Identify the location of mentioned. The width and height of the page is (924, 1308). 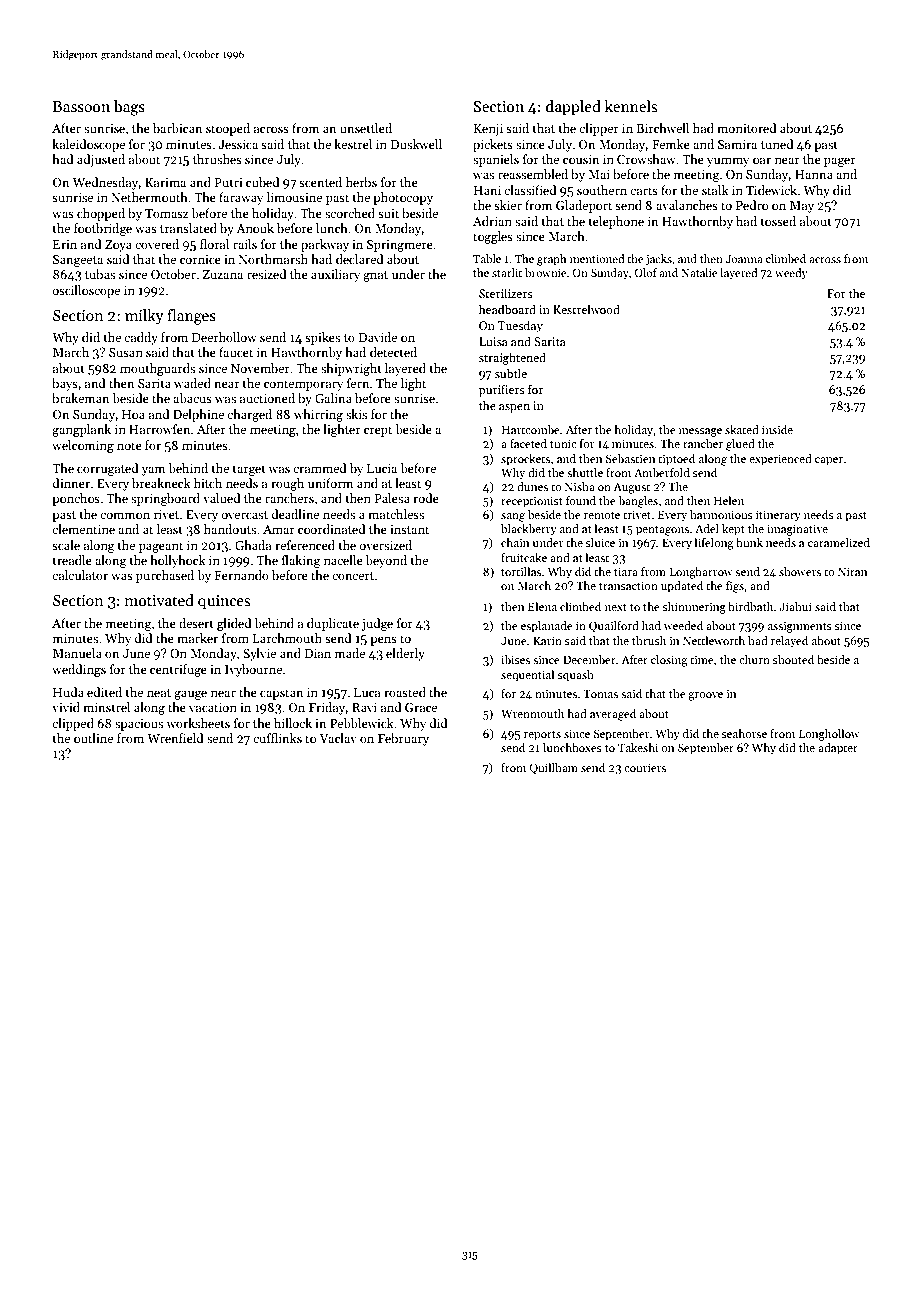
(597, 258).
